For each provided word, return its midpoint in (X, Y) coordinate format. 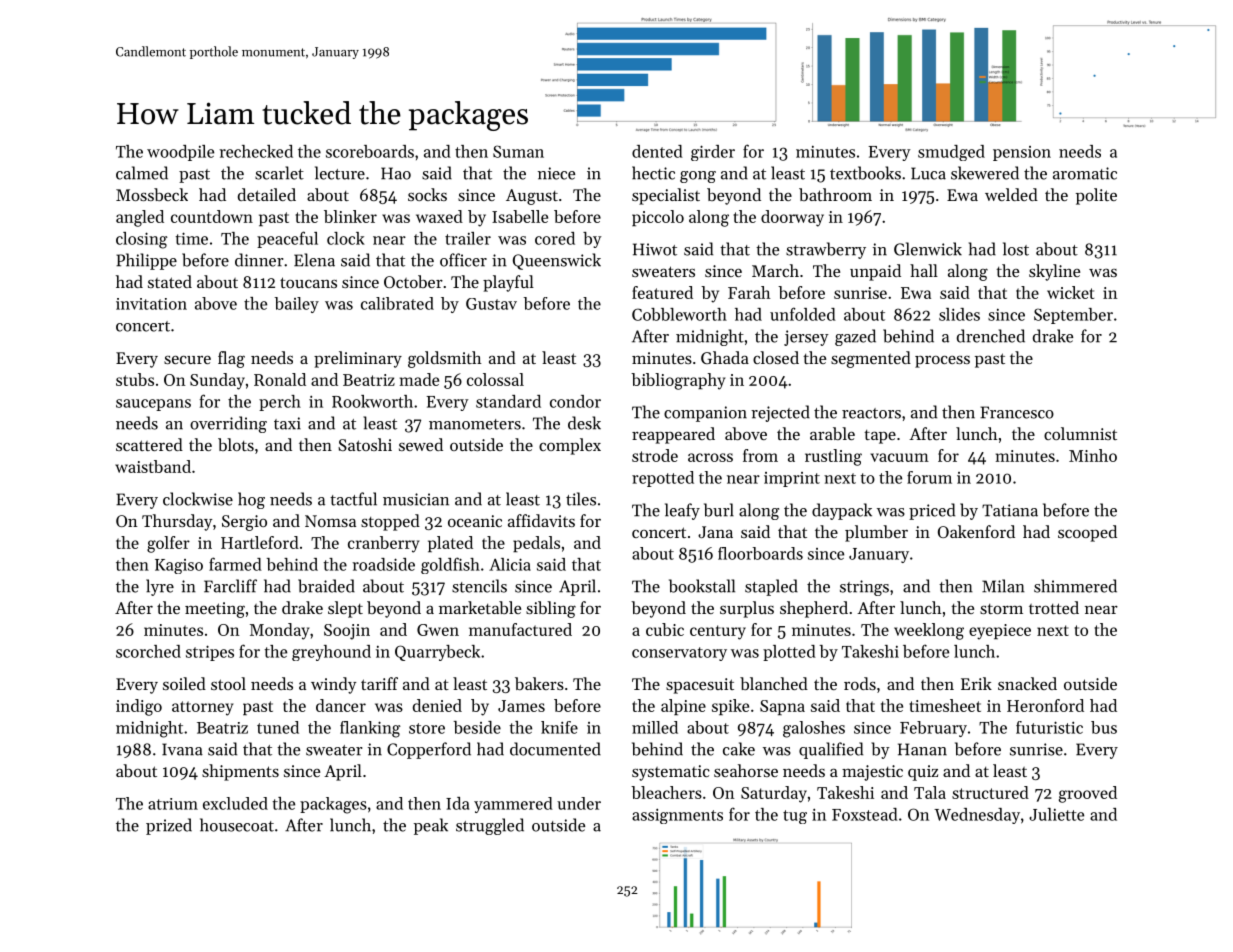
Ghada (725, 357)
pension (1022, 153)
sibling (551, 609)
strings (864, 588)
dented (657, 151)
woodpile (180, 153)
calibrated (397, 303)
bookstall (702, 586)
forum (929, 477)
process (942, 362)
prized (169, 826)
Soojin (347, 632)
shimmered (1075, 586)
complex (570, 446)
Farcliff (230, 586)
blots (236, 444)
